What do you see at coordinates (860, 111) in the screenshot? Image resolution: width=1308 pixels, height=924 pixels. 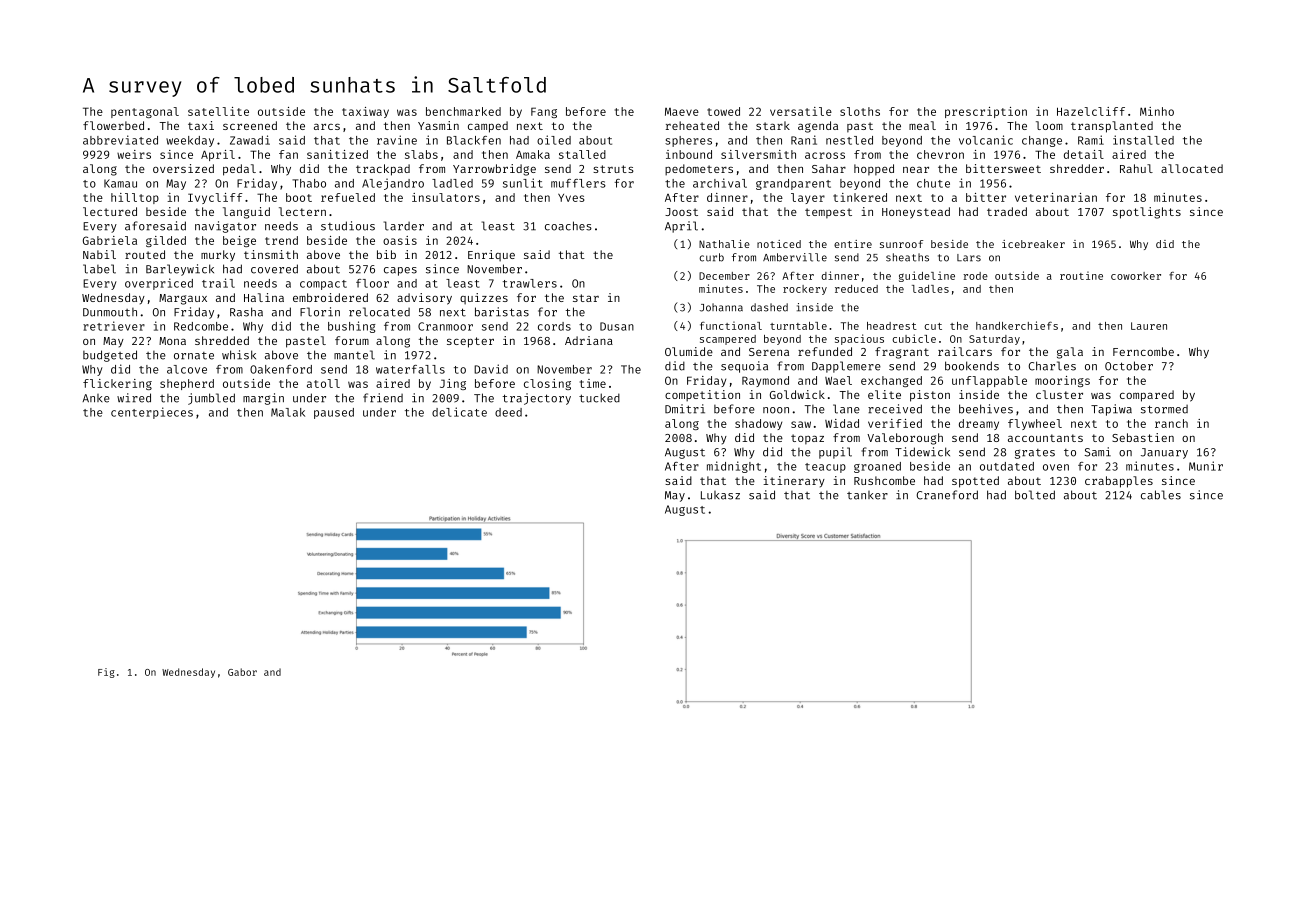 I see `sloths` at bounding box center [860, 111].
